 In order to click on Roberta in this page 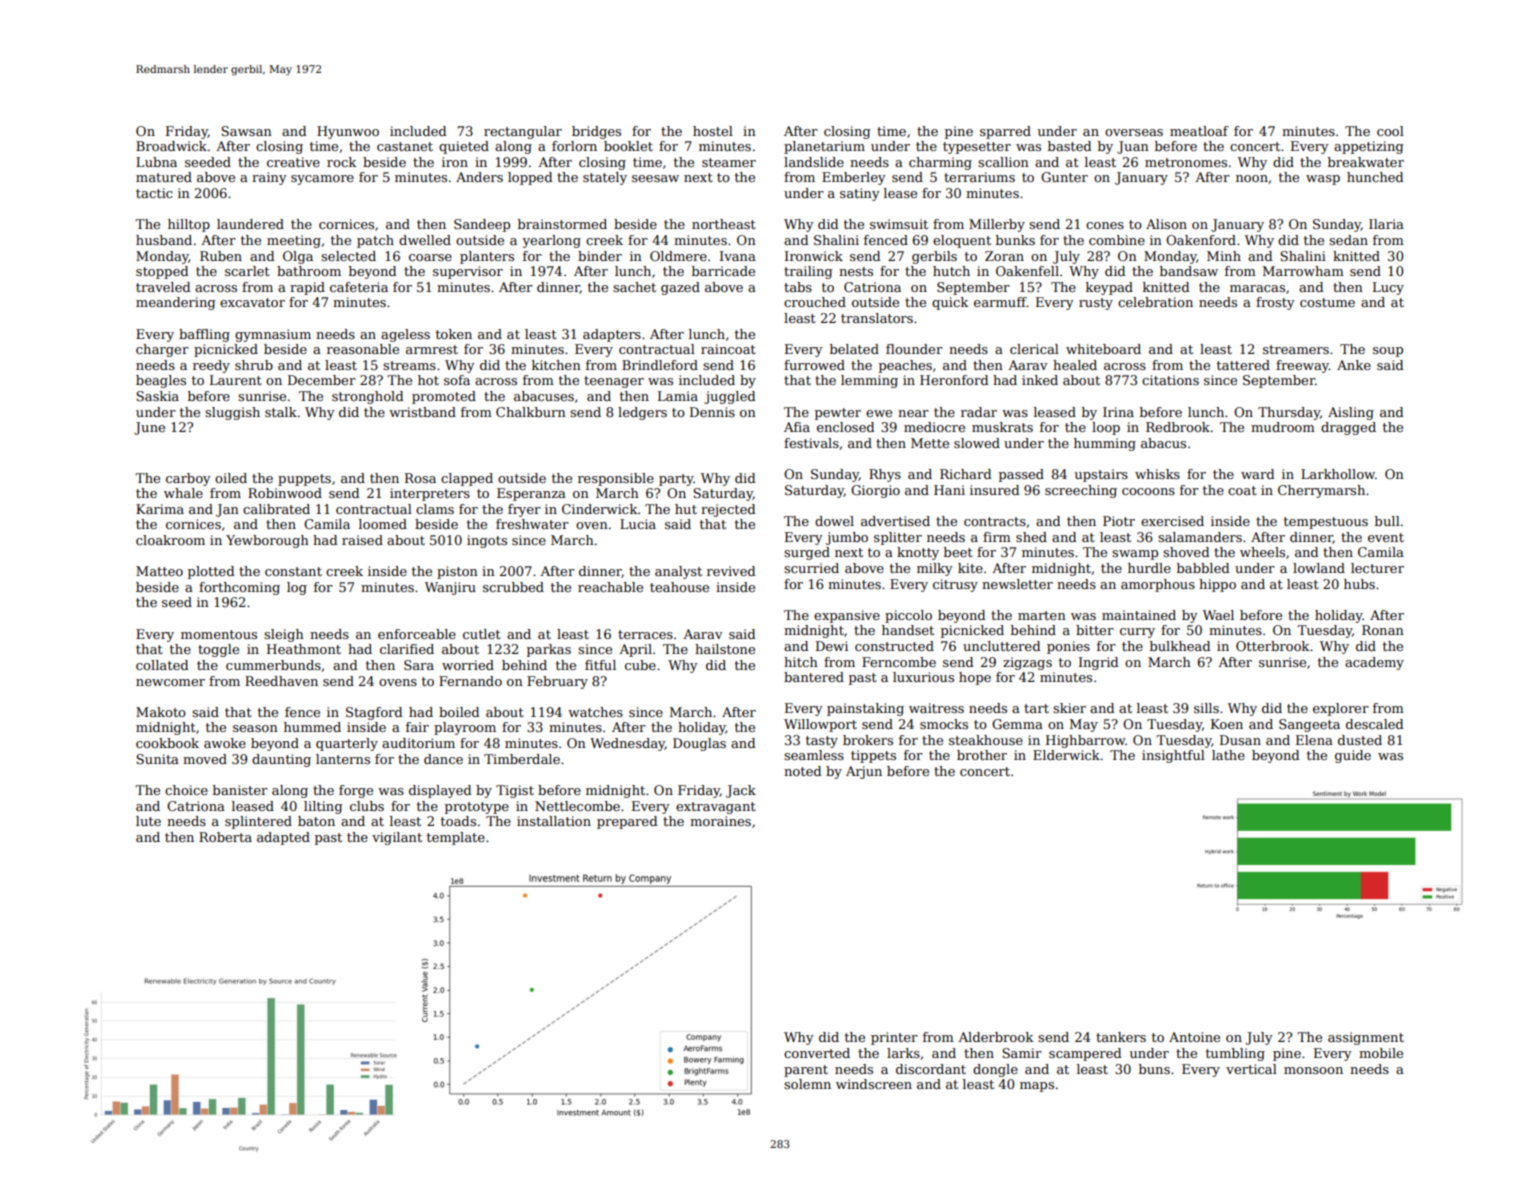, I will do `click(225, 837)`.
